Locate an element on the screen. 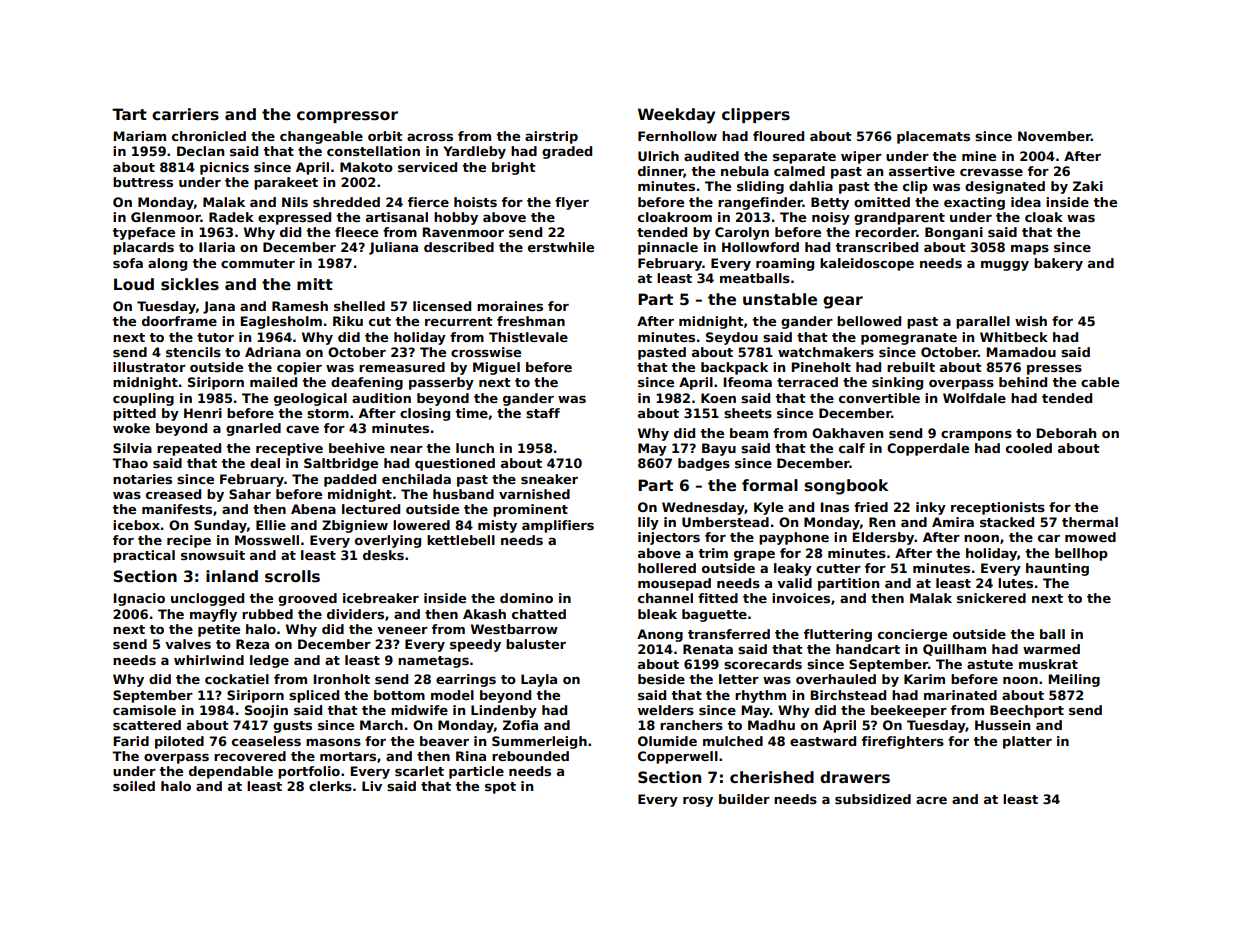  Reza is located at coordinates (252, 644).
